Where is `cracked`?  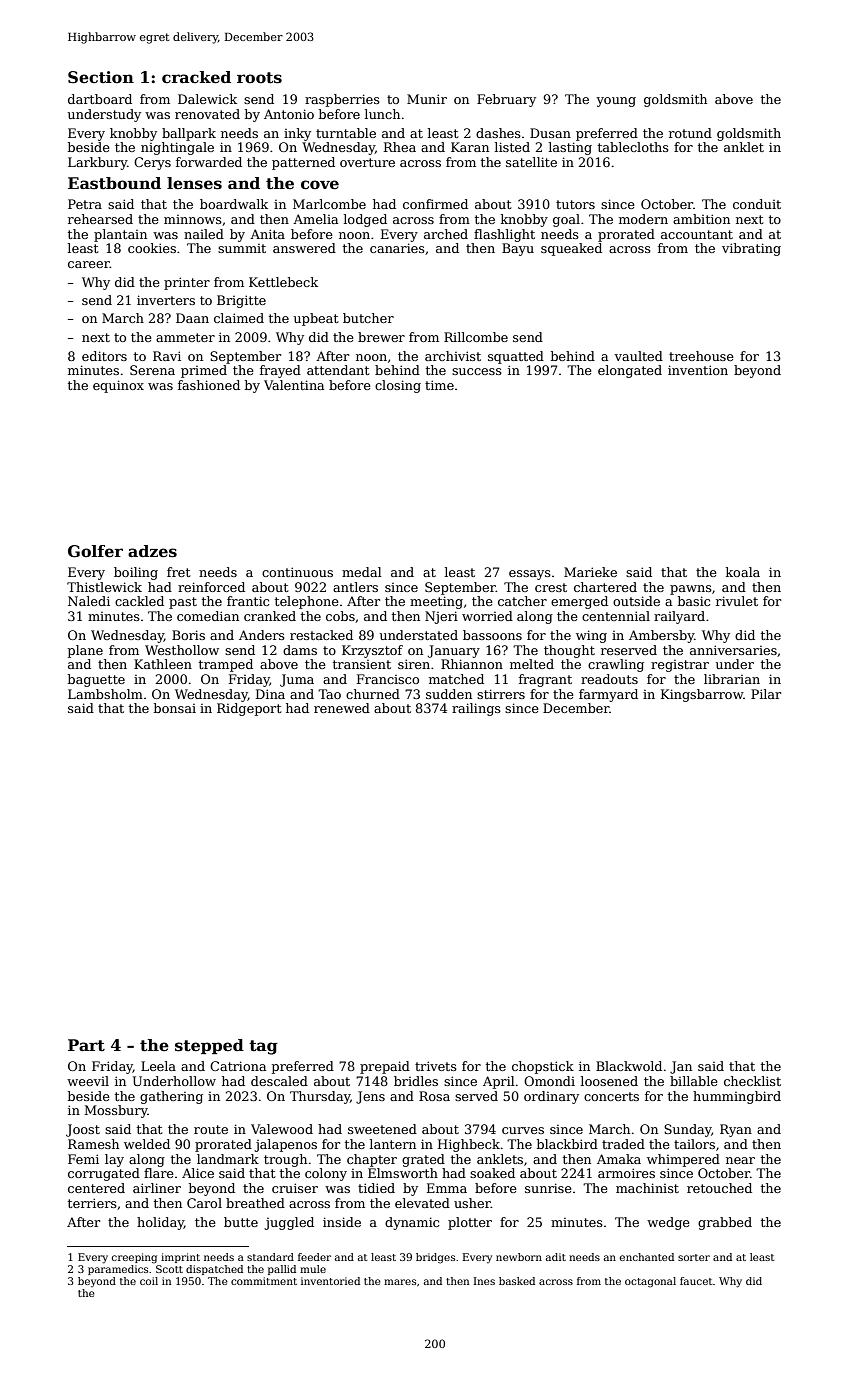 cracked is located at coordinates (196, 77).
